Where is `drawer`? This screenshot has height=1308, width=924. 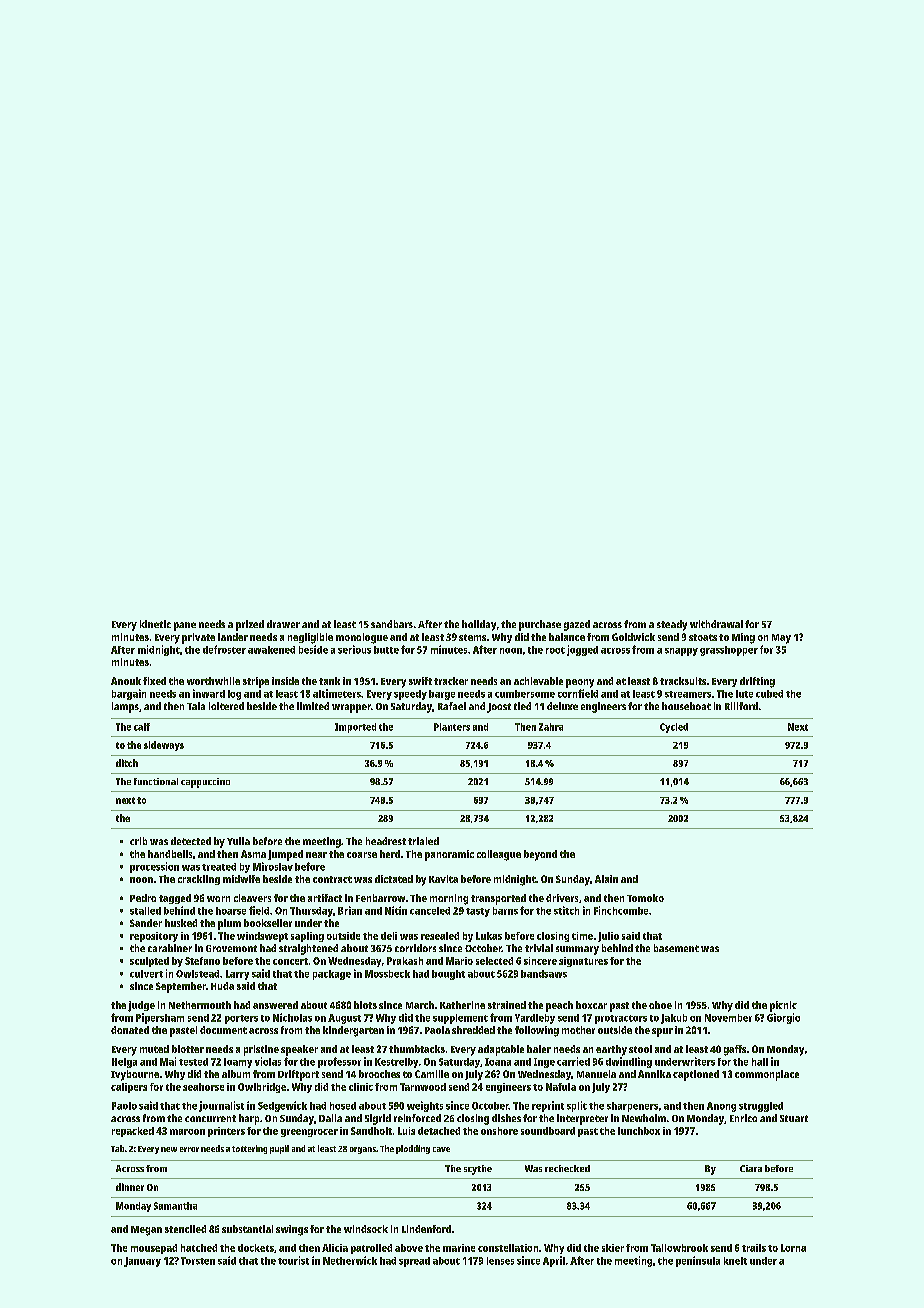 drawer is located at coordinates (283, 624).
